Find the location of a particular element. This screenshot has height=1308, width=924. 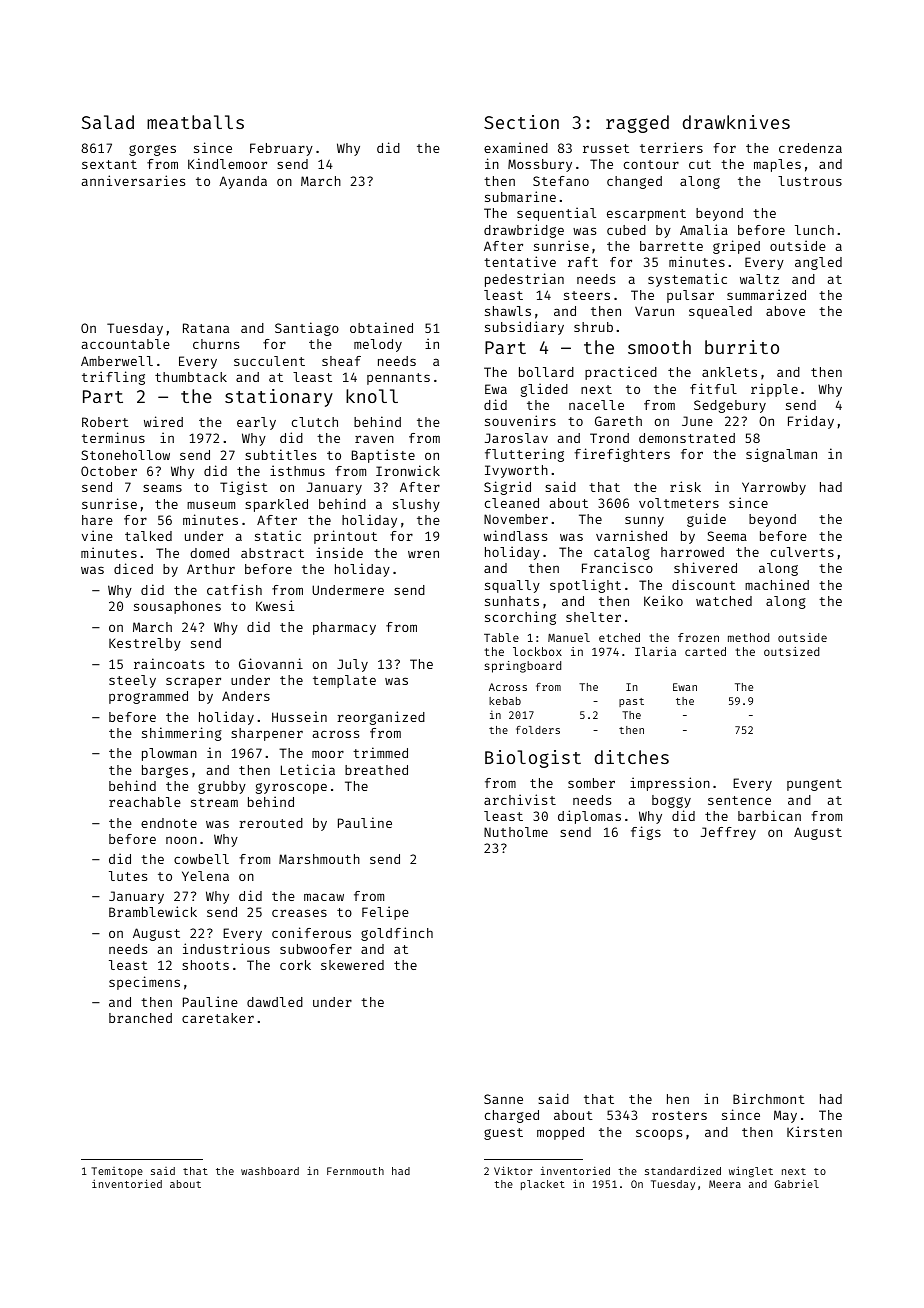

Section is located at coordinates (521, 122).
